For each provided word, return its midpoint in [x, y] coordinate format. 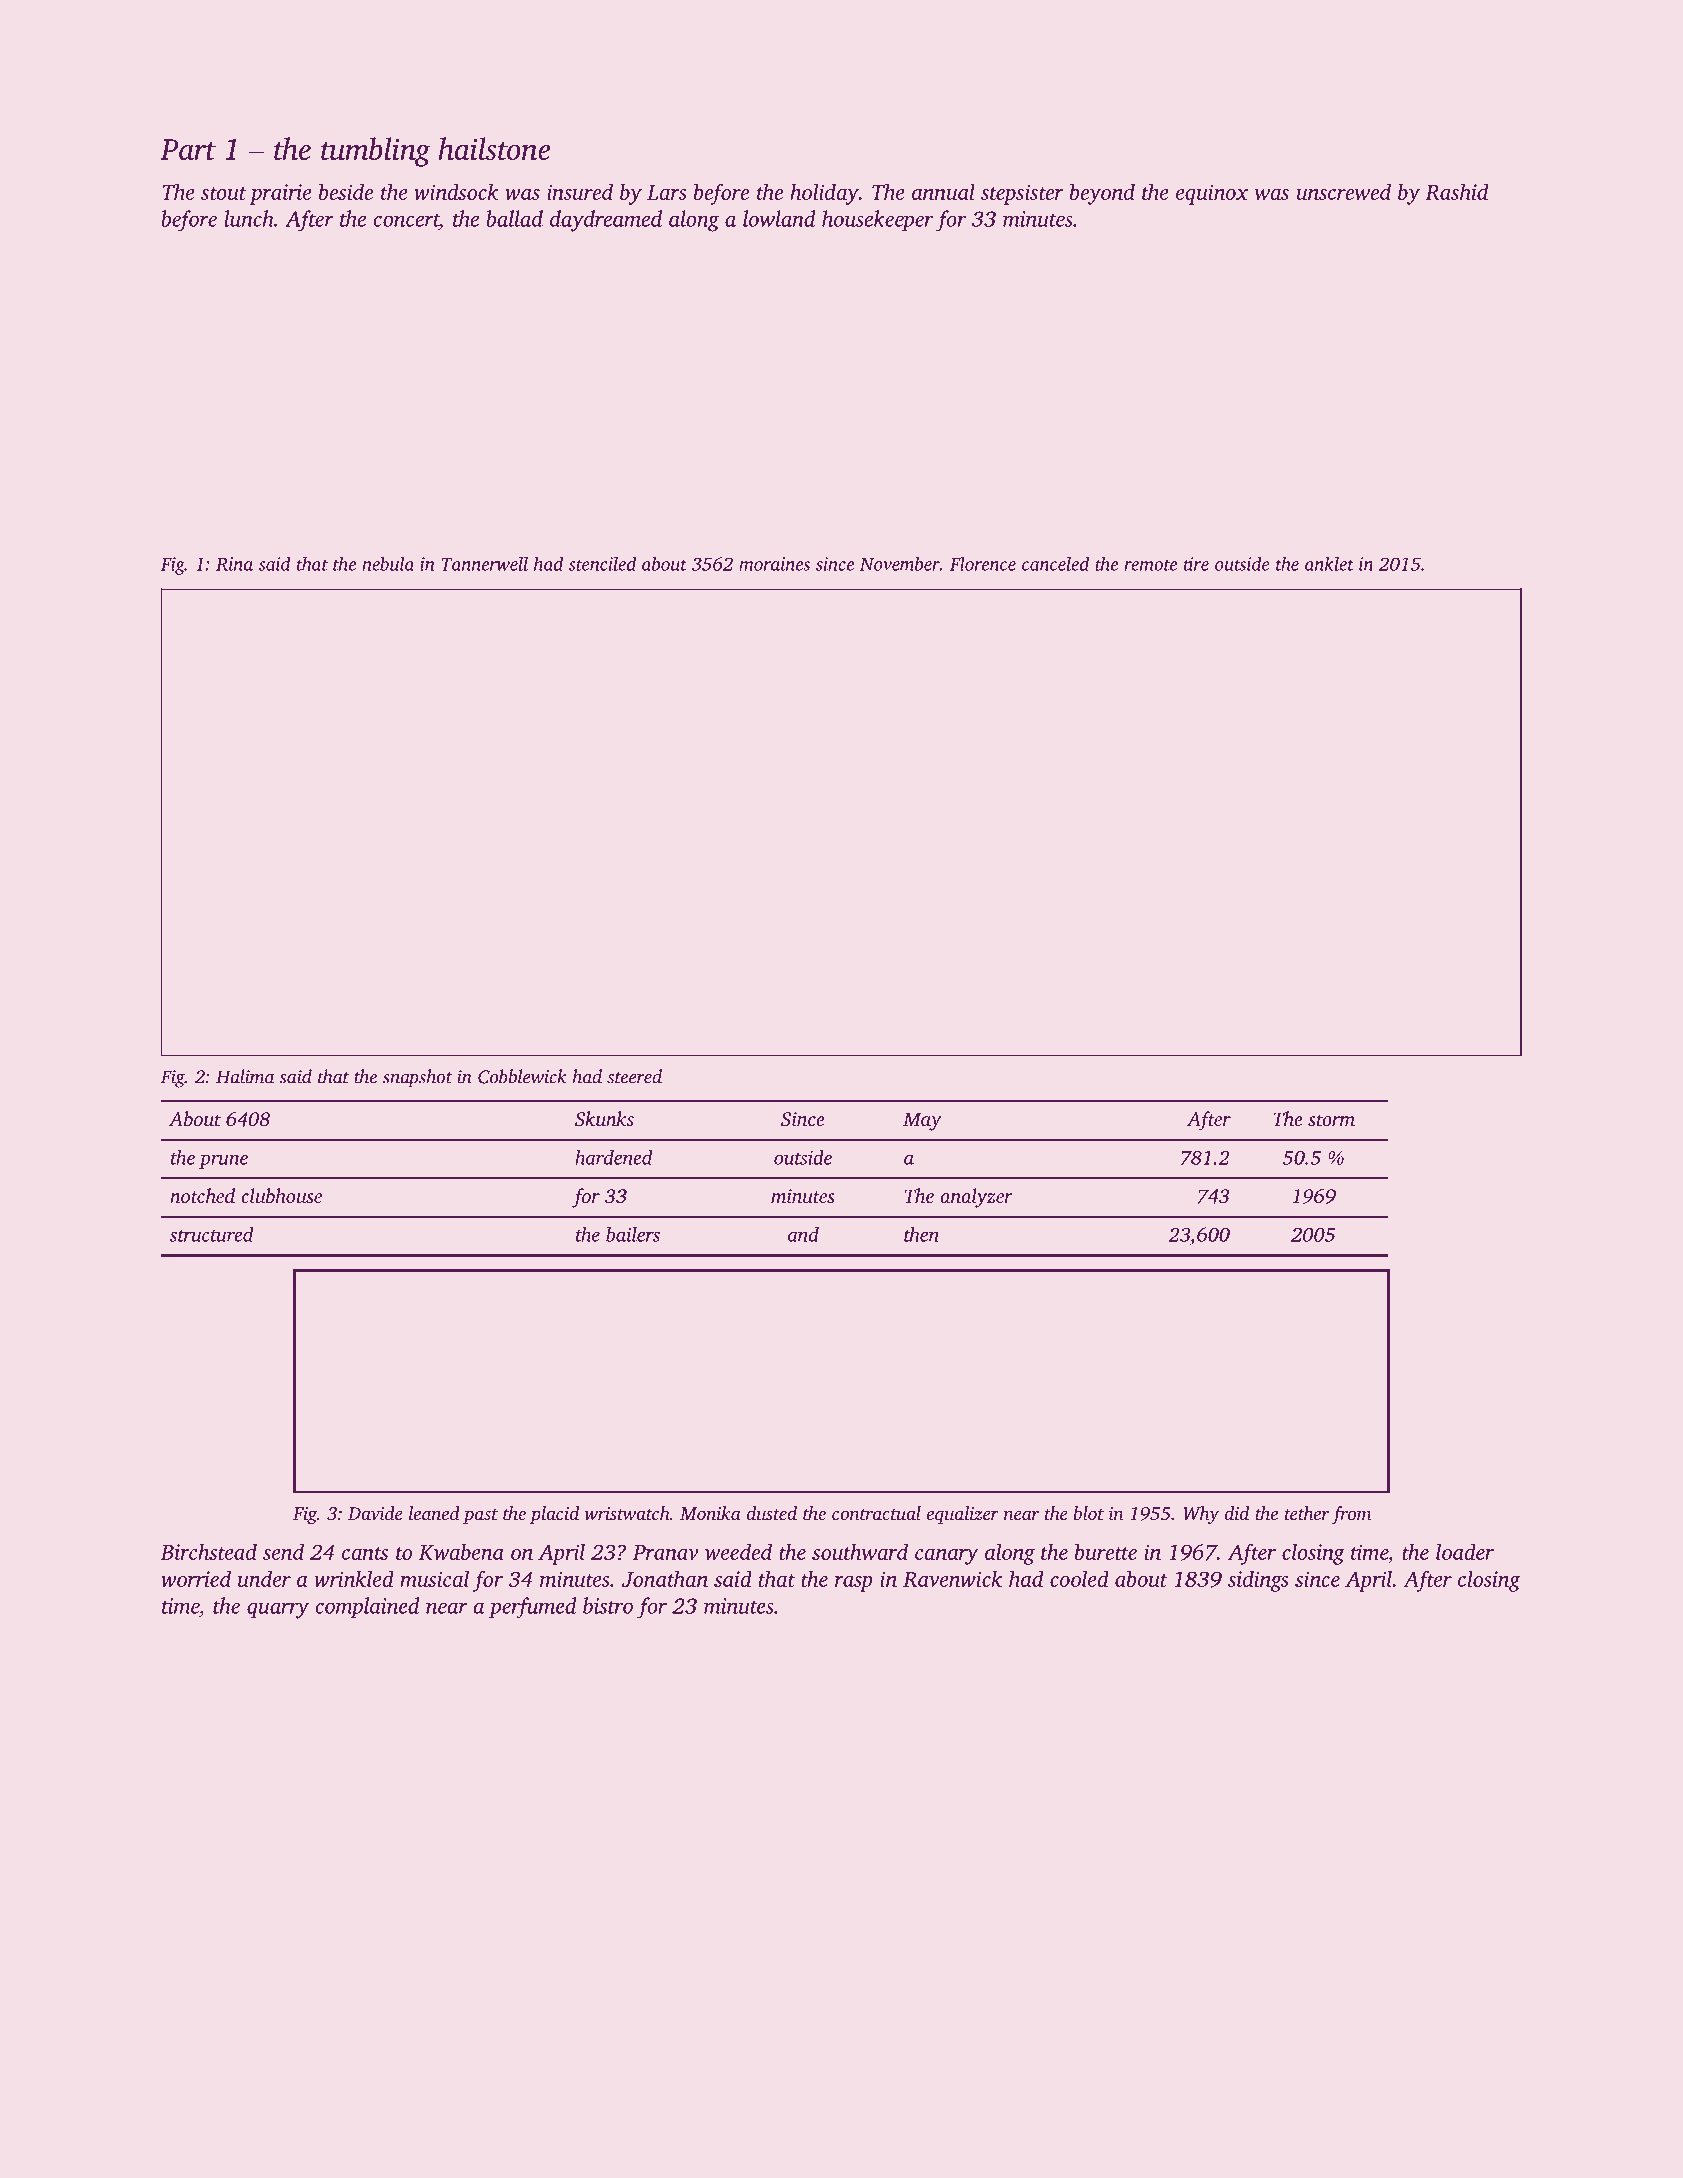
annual [943, 191]
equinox [1212, 194]
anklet [1329, 564]
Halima [245, 1076]
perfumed [532, 1608]
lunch [249, 218]
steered [634, 1076]
